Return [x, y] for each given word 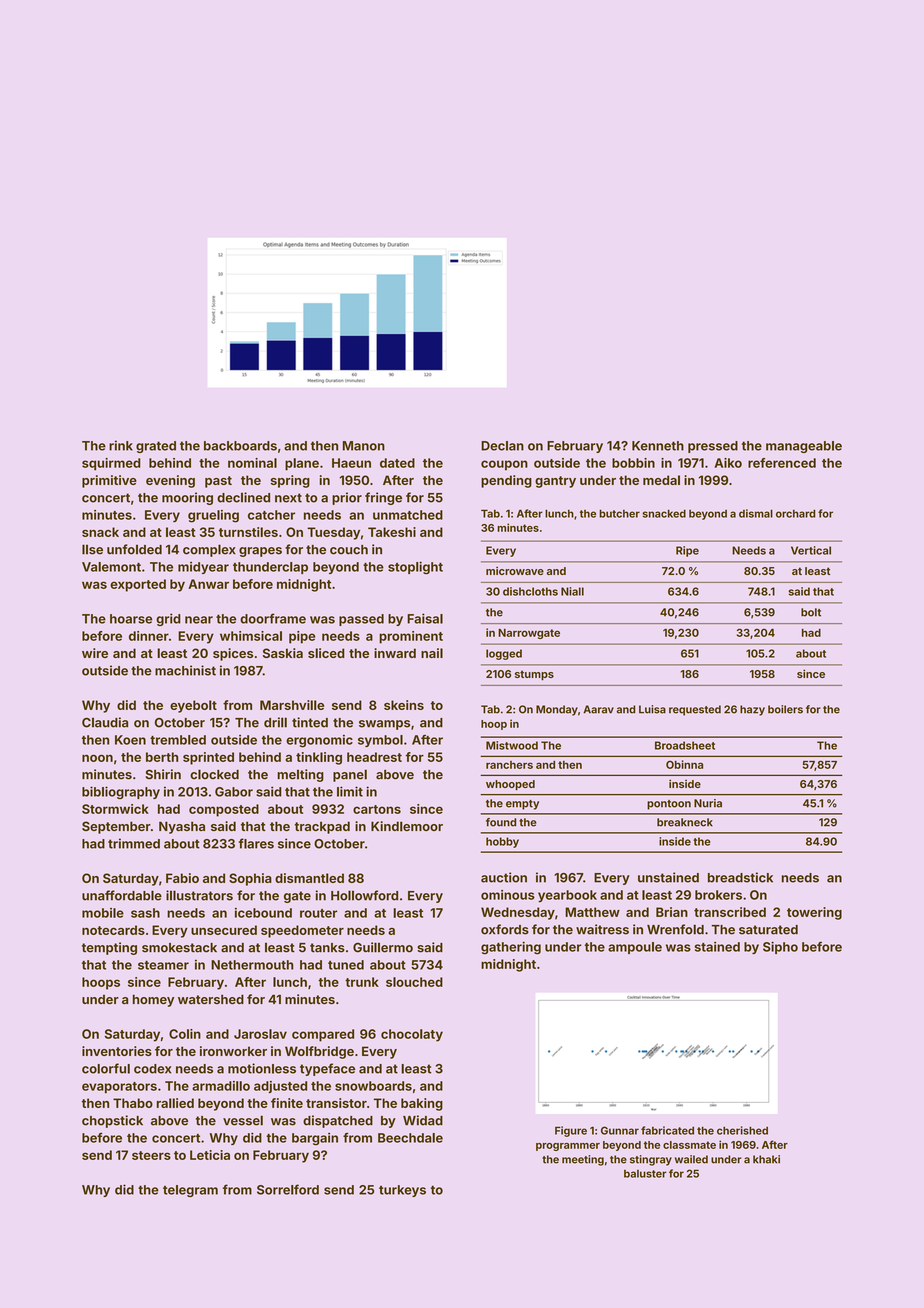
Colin [185, 1034]
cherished [742, 1130]
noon [97, 758]
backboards [240, 446]
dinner [149, 636]
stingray [651, 1160]
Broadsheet [685, 745]
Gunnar [620, 1130]
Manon [364, 446]
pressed [713, 447]
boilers [785, 709]
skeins [404, 705]
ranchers [509, 765]
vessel [243, 1120]
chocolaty [412, 1035]
